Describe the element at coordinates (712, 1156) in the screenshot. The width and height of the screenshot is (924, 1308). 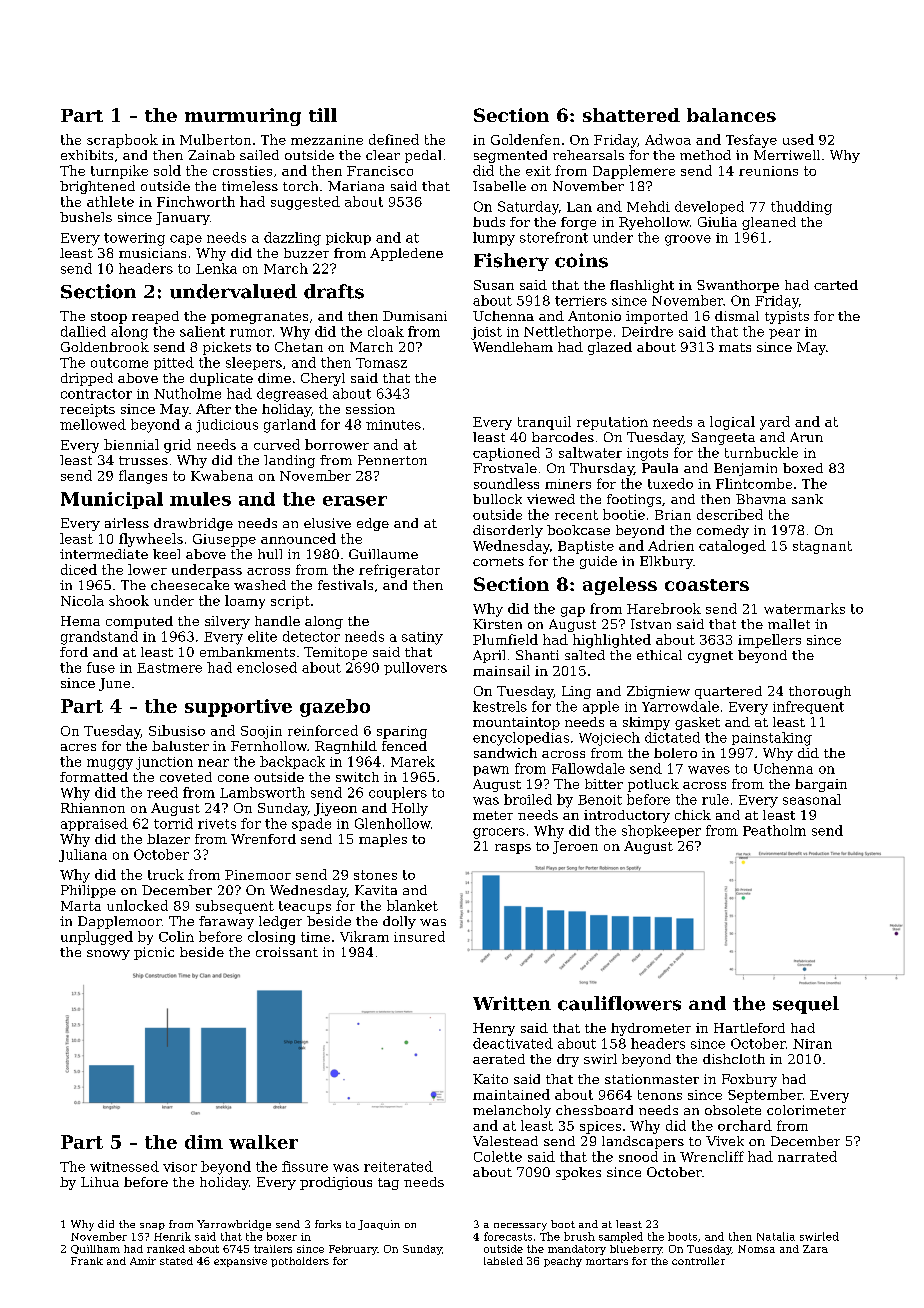
I see `Wrencliff` at that location.
